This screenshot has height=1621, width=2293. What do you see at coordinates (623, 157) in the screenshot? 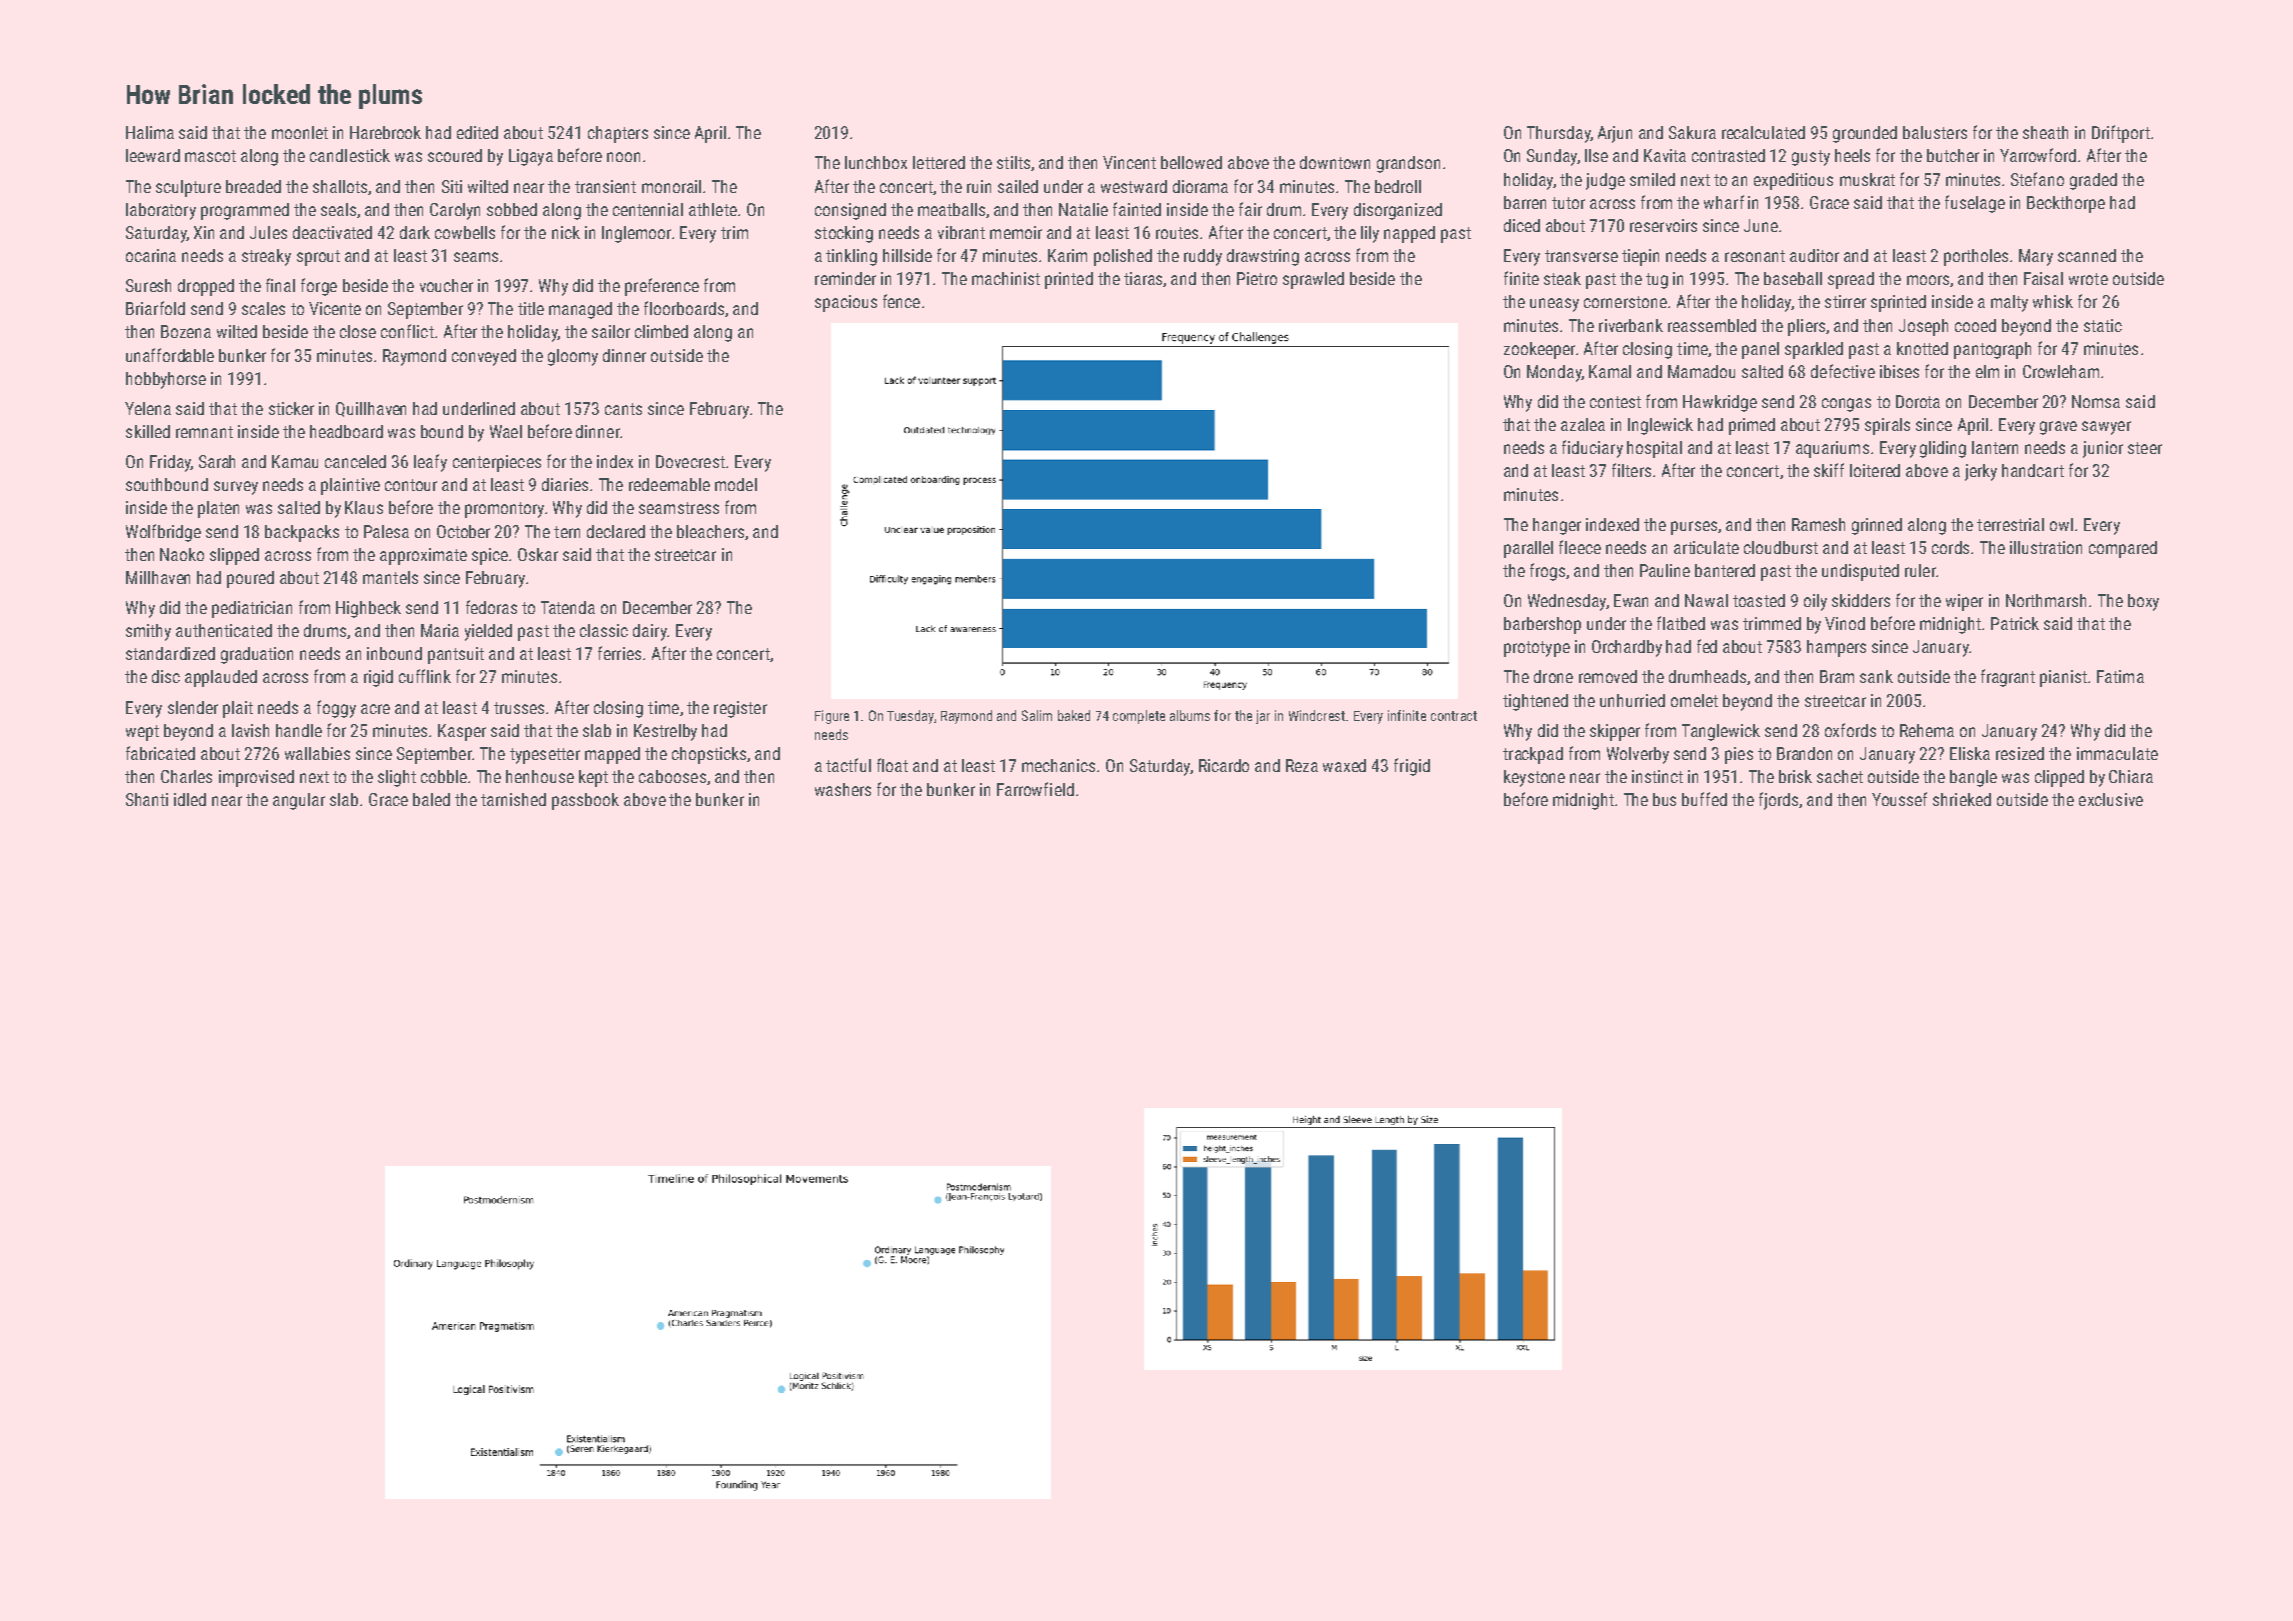
I see `noon` at bounding box center [623, 157].
